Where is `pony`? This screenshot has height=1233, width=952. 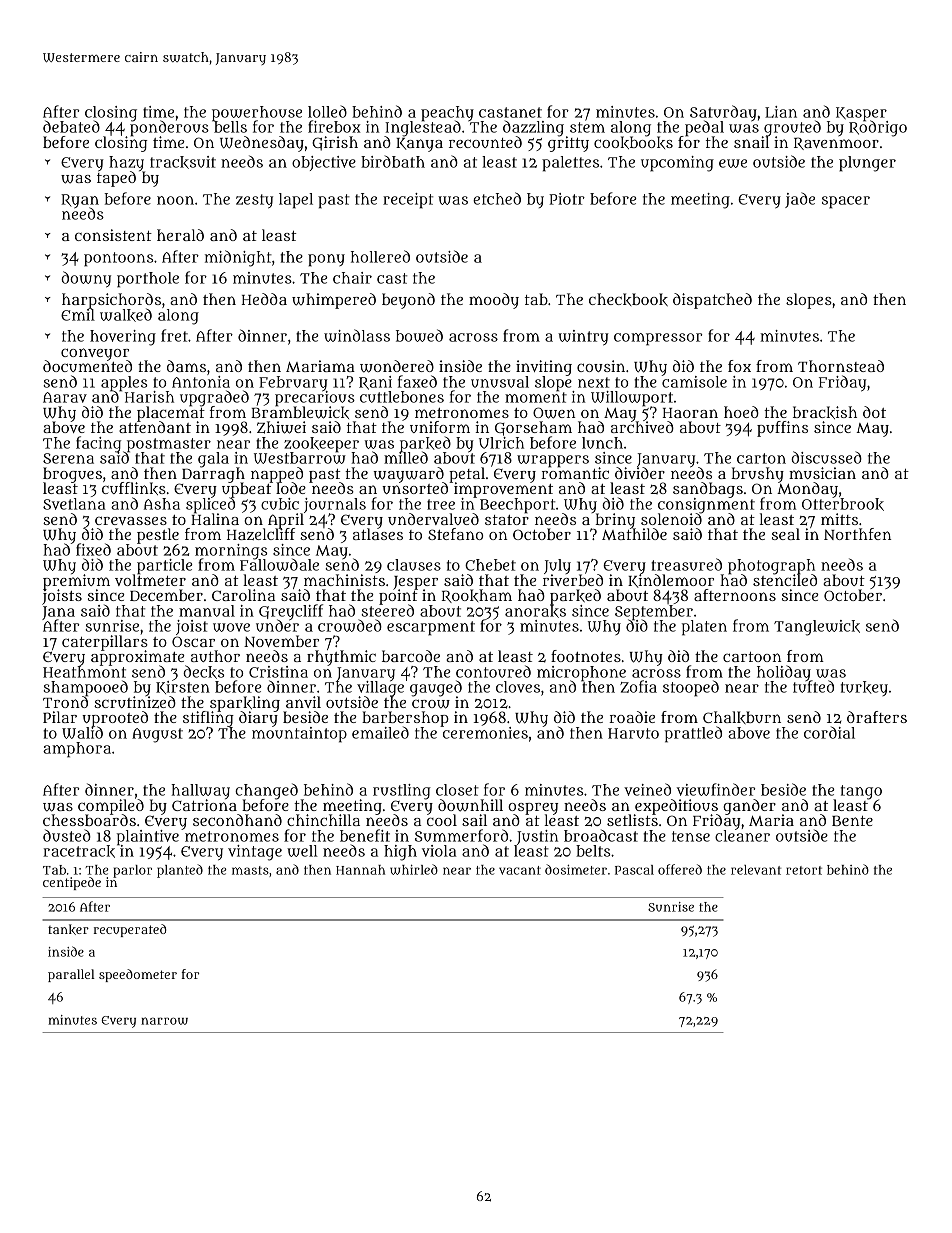
pony is located at coordinates (326, 260).
